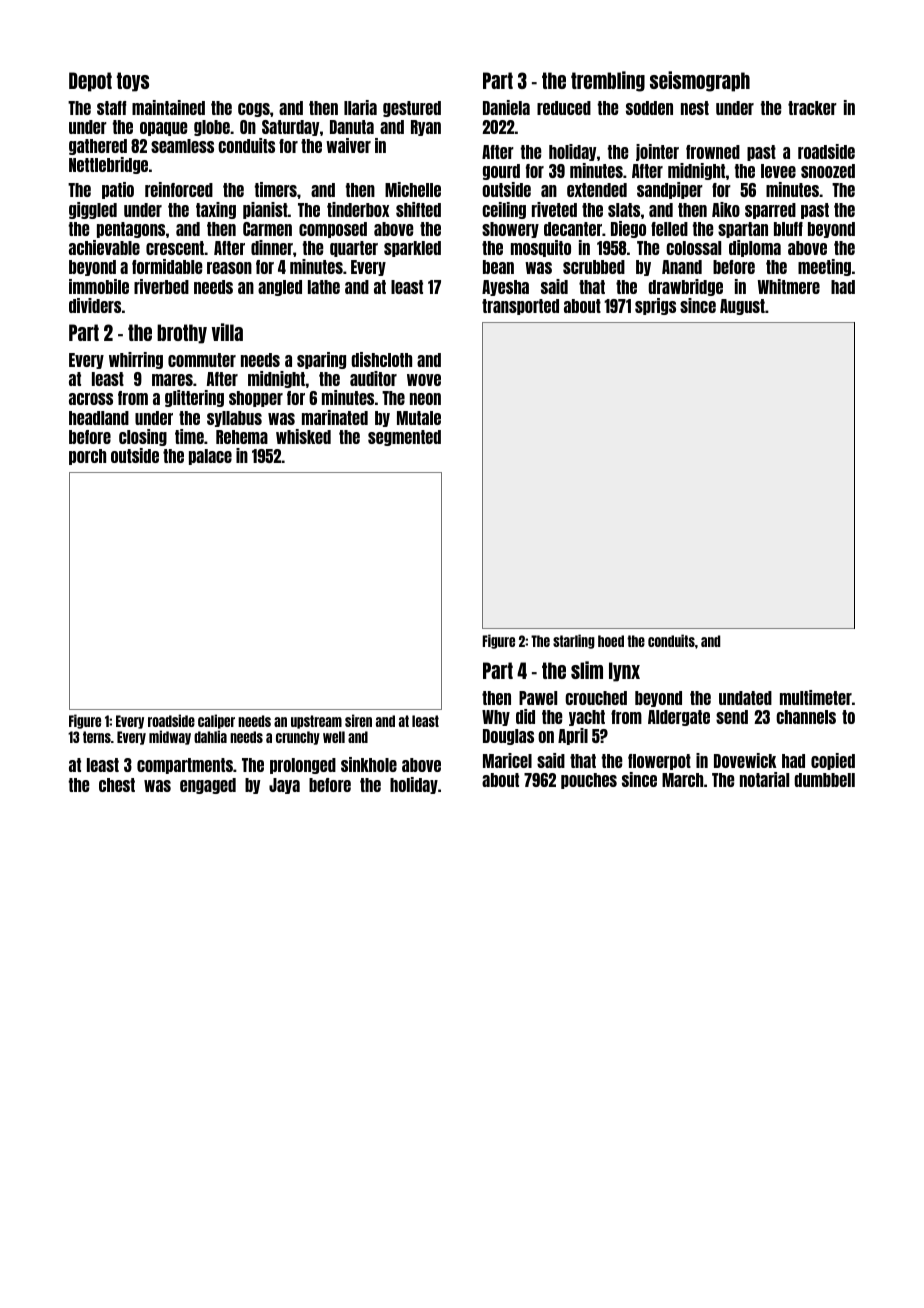 The image size is (924, 1308). Describe the element at coordinates (505, 288) in the image. I see `Ayesha` at that location.
